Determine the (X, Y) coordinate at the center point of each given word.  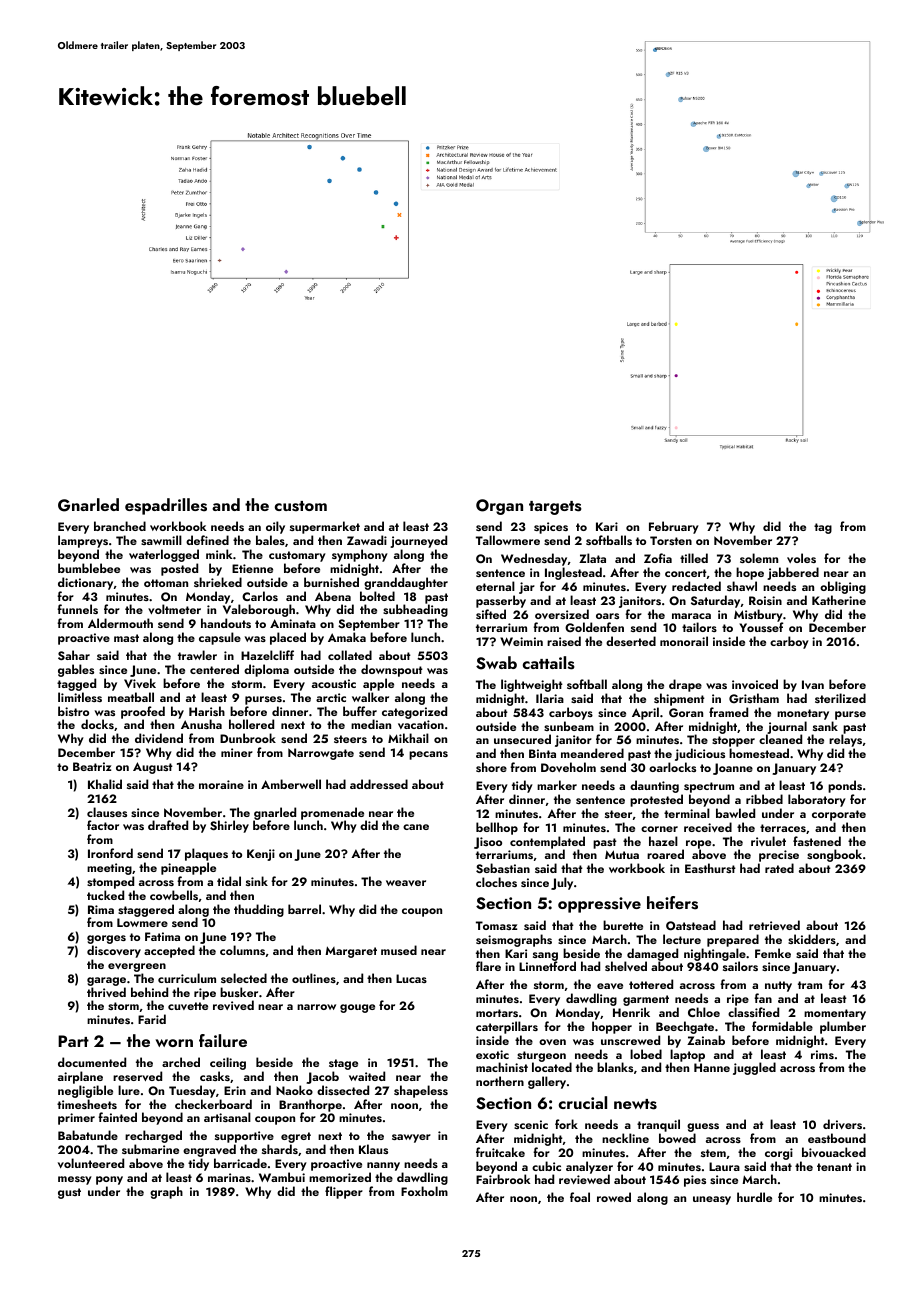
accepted (169, 951)
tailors (699, 627)
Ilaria (550, 698)
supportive (244, 1138)
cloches (496, 882)
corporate (839, 815)
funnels (77, 609)
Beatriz (92, 766)
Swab (496, 663)
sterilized (840, 698)
